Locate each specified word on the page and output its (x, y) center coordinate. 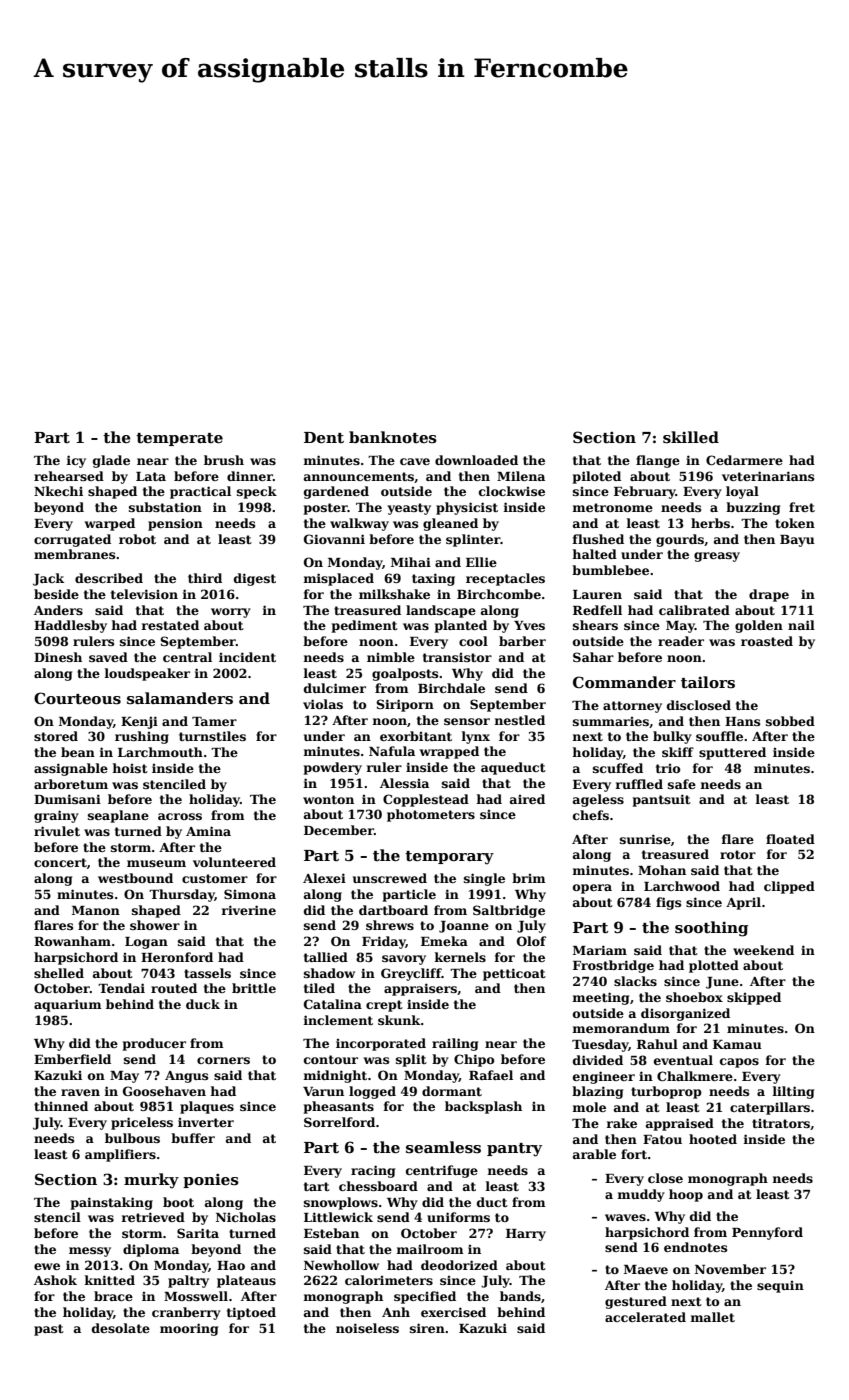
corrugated (72, 540)
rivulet (57, 831)
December (339, 830)
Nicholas (246, 1217)
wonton (328, 799)
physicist (467, 508)
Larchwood (682, 886)
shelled (59, 973)
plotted (714, 966)
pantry (514, 1150)
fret (802, 507)
